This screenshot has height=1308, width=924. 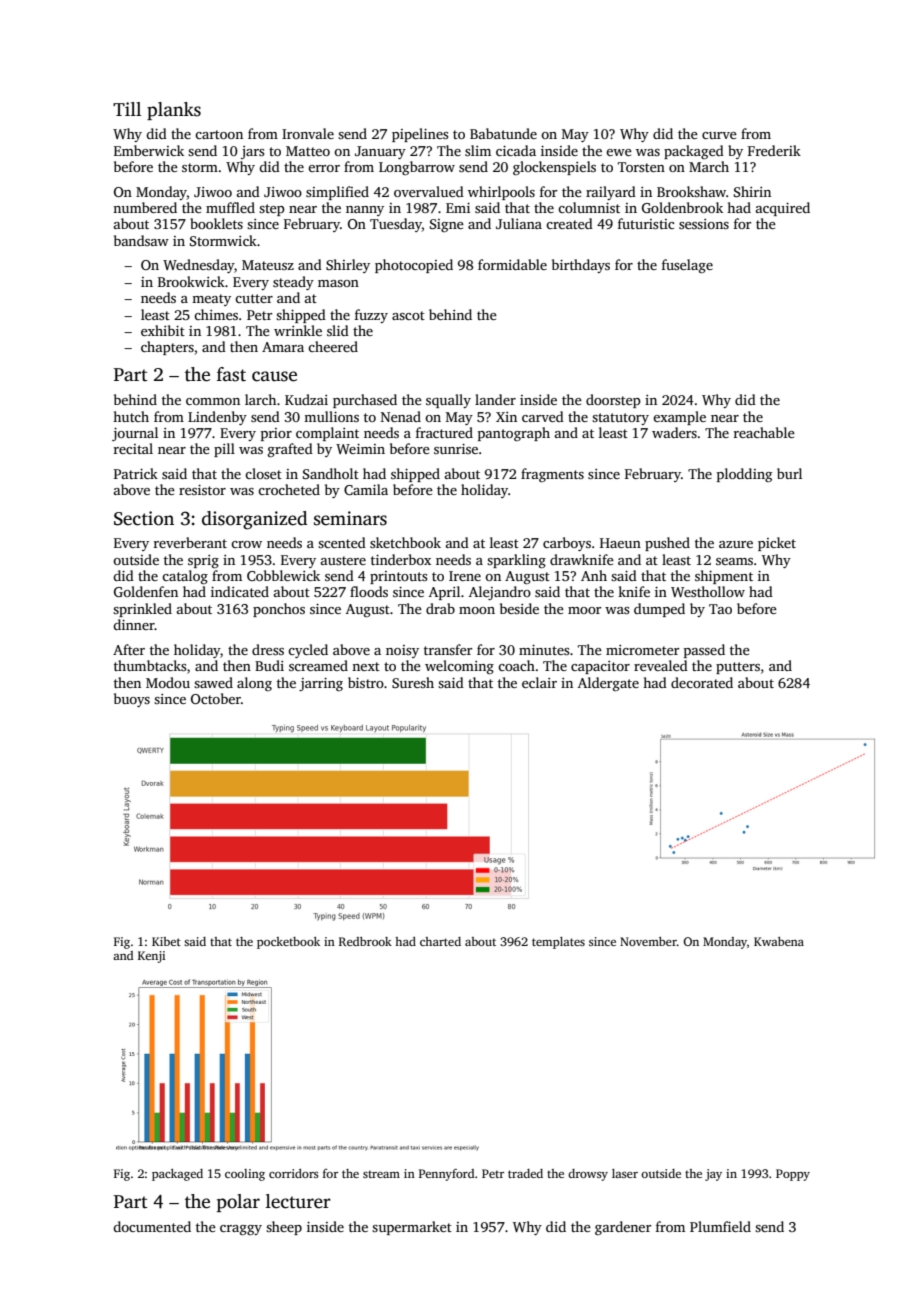 I want to click on Goldenfen, so click(x=146, y=591).
